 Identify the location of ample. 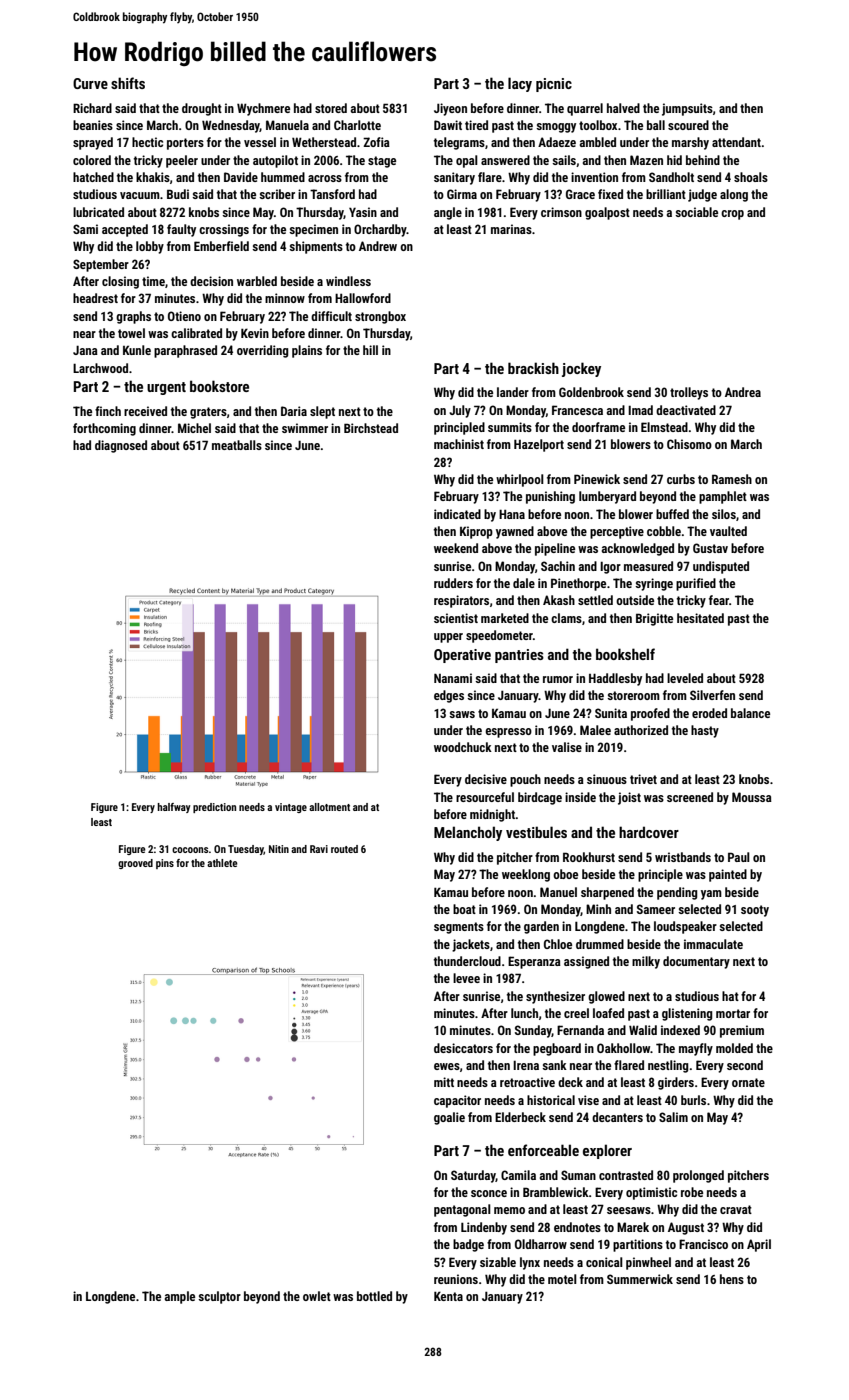
(180, 1297).
